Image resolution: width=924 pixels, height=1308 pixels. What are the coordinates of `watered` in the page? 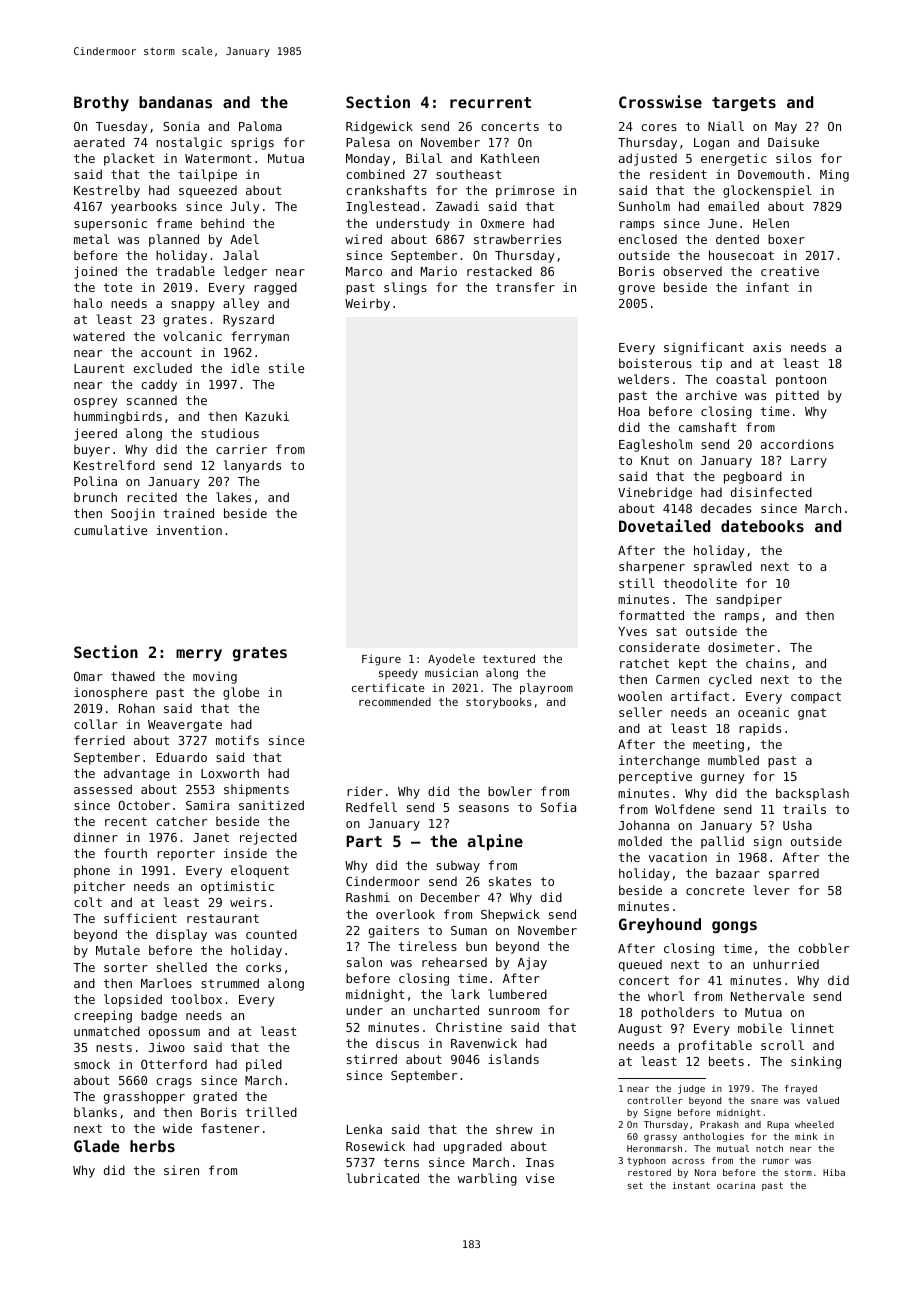 It's located at (99, 336).
